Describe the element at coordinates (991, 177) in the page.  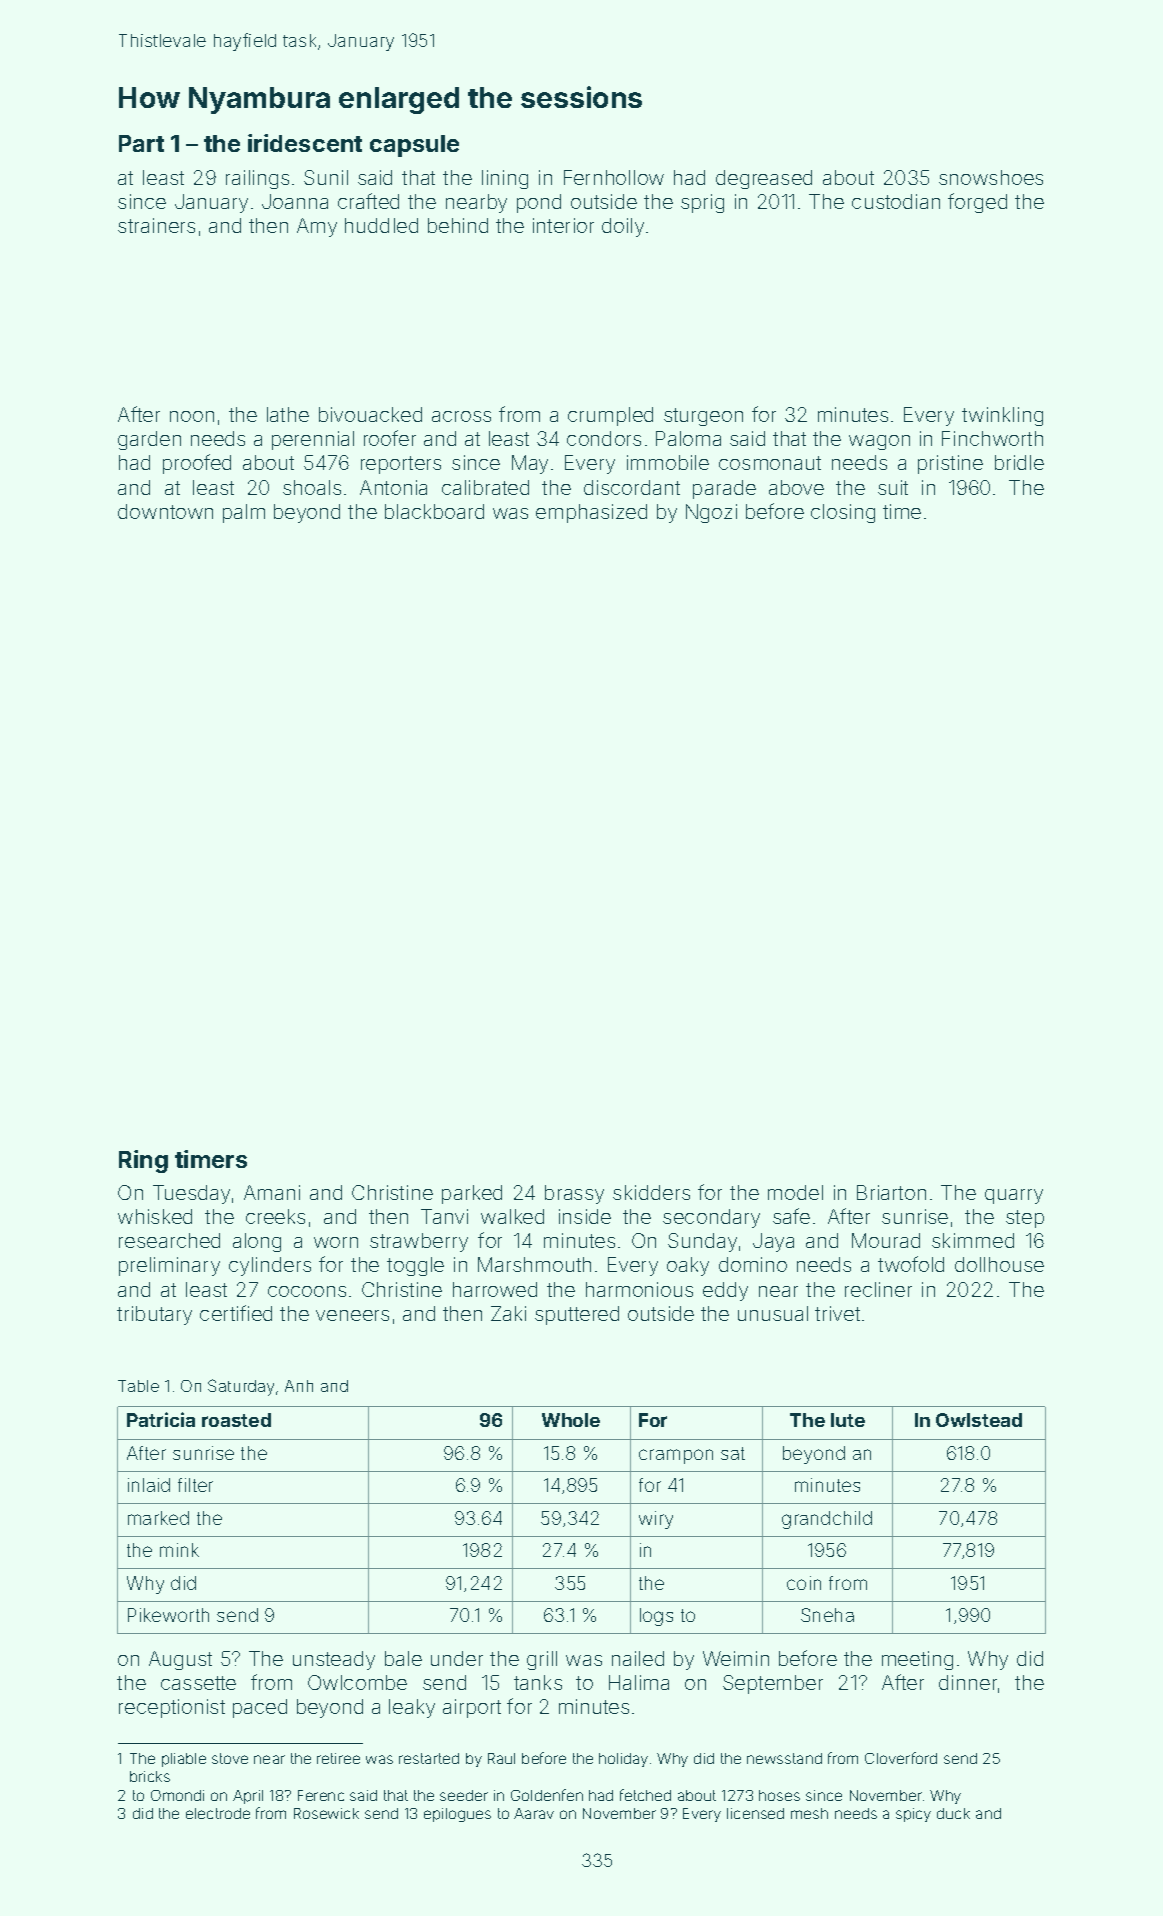
I see `snowshoes` at that location.
